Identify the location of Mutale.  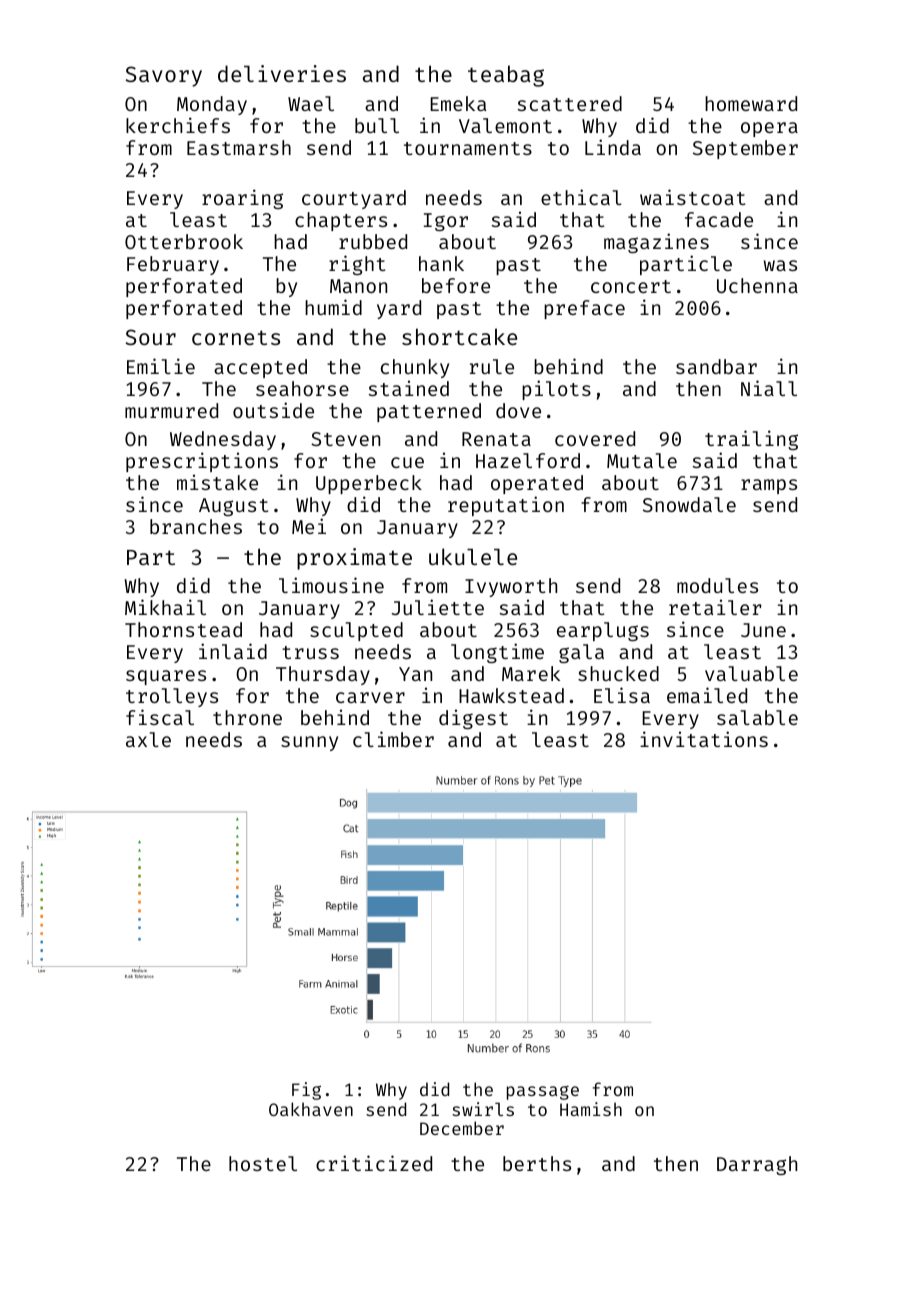
(642, 460).
